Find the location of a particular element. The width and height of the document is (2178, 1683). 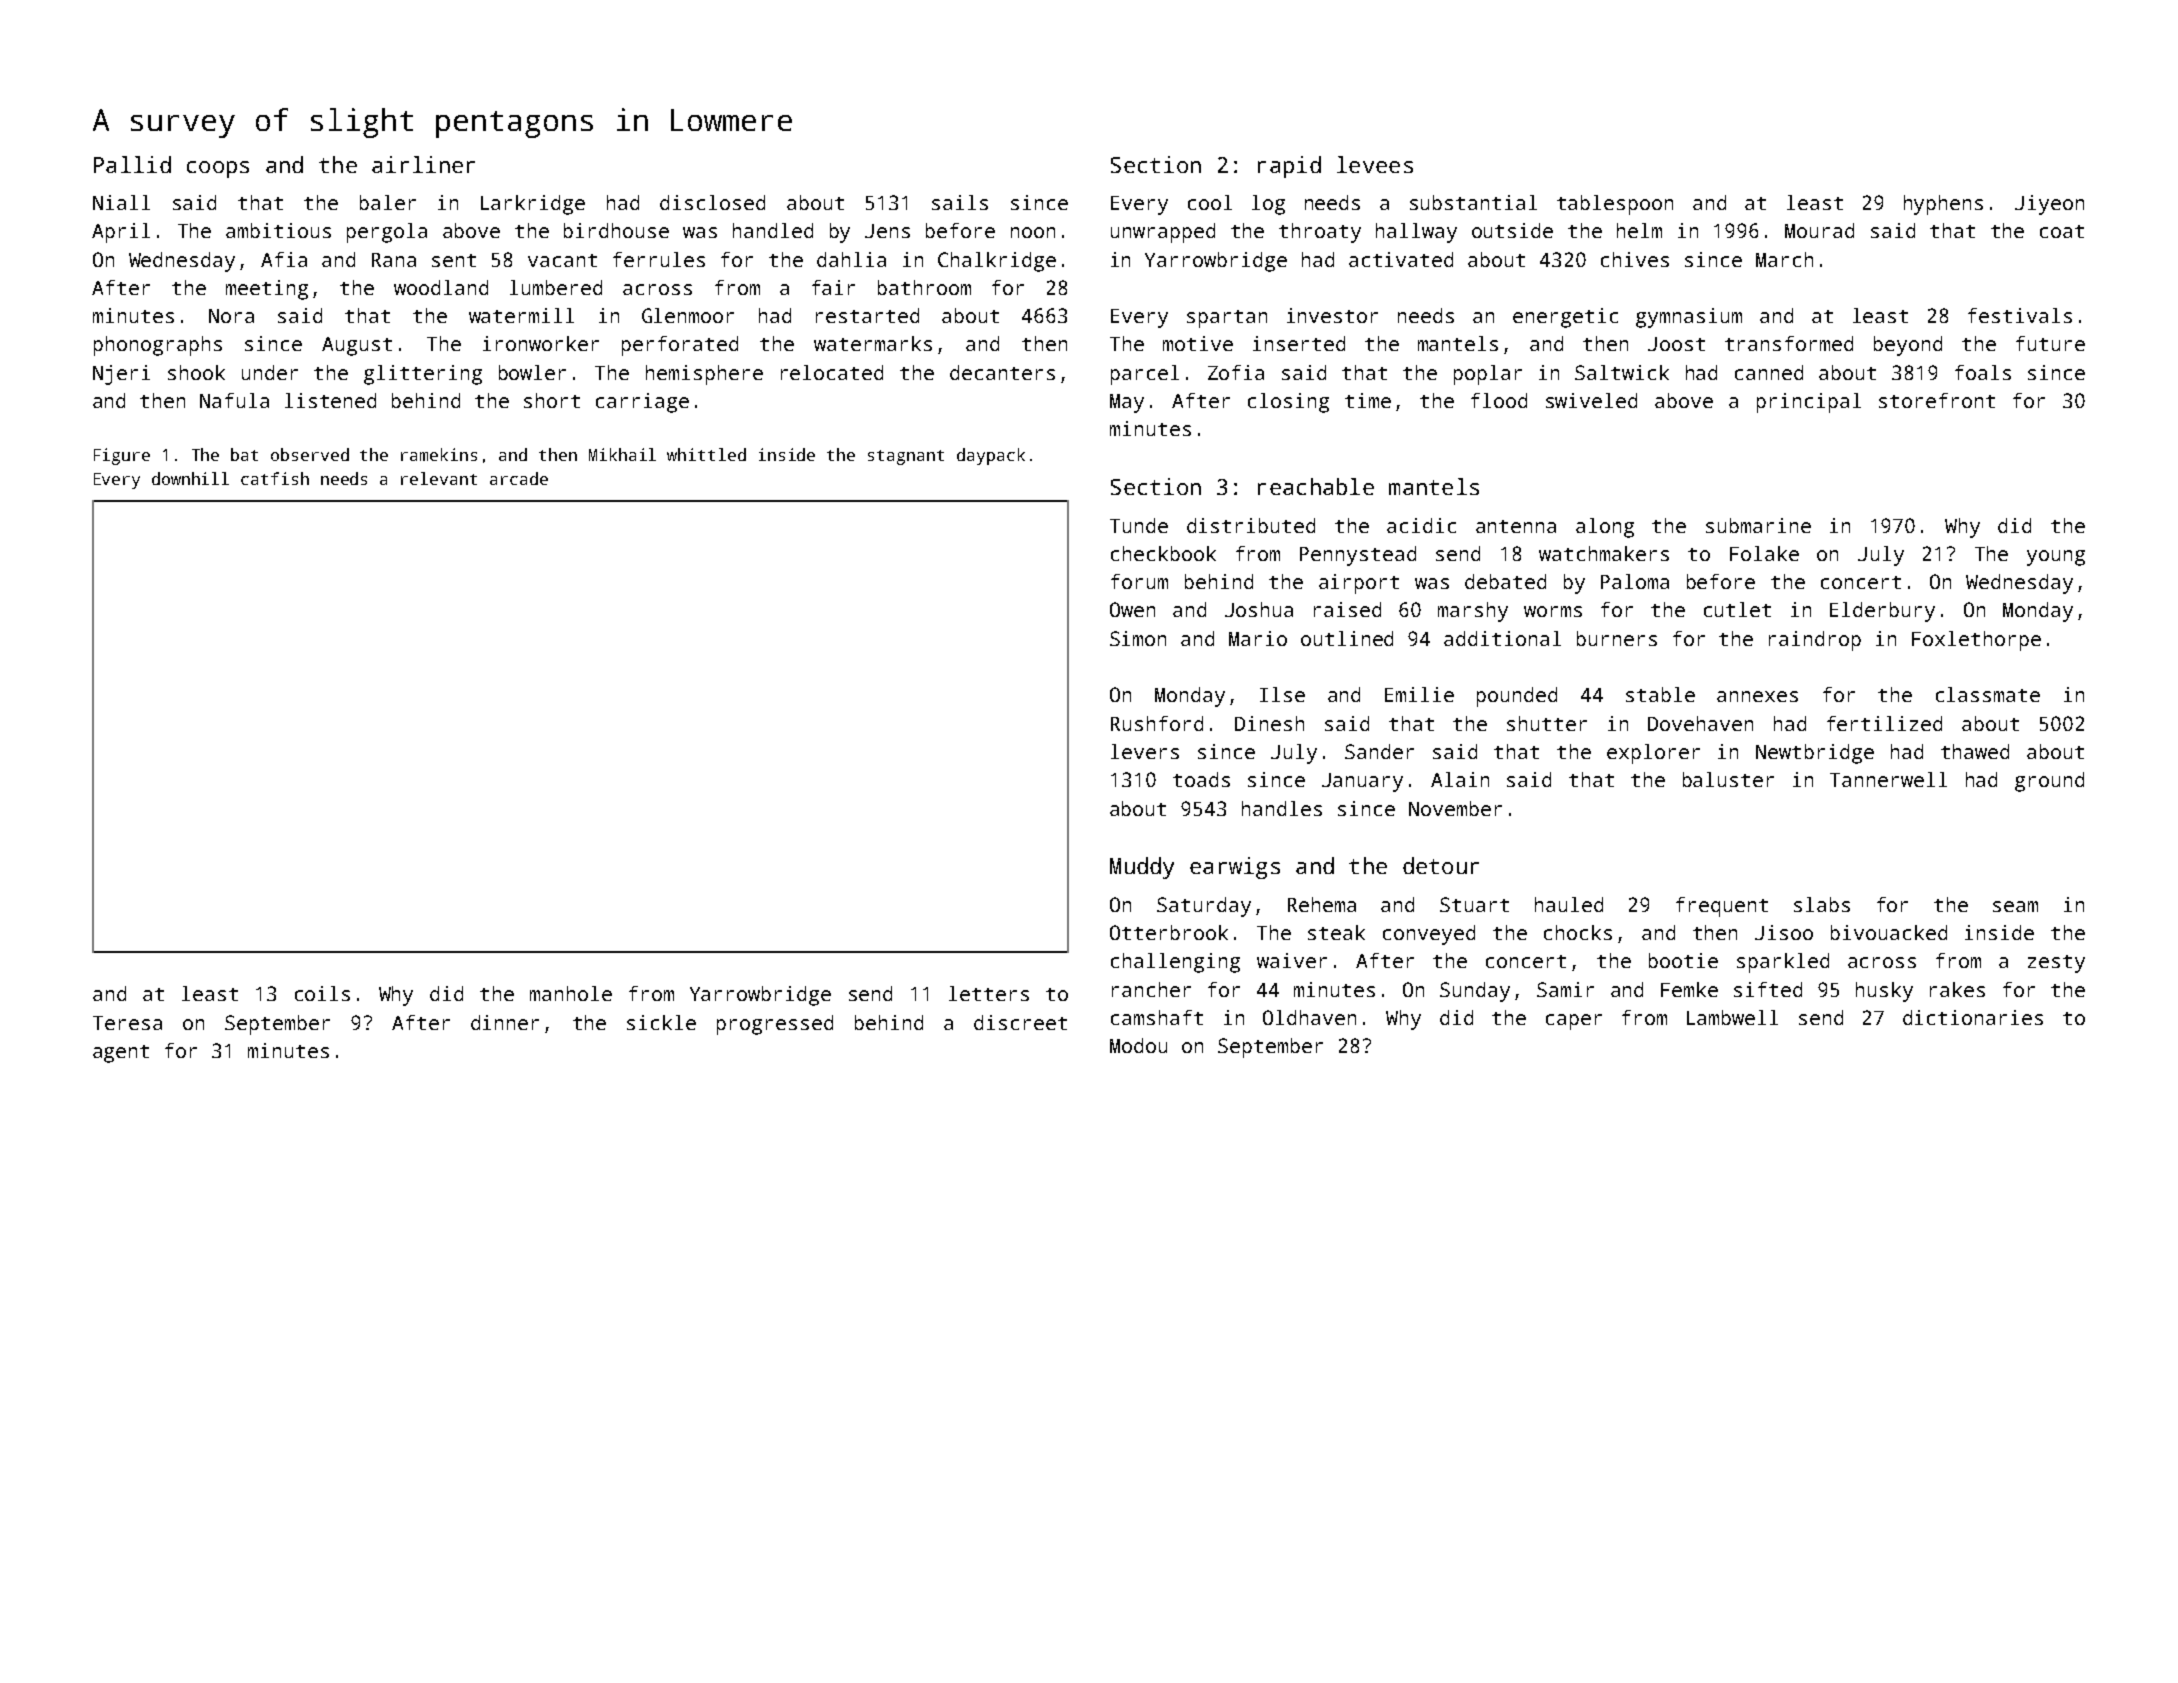

classmate is located at coordinates (1988, 694).
